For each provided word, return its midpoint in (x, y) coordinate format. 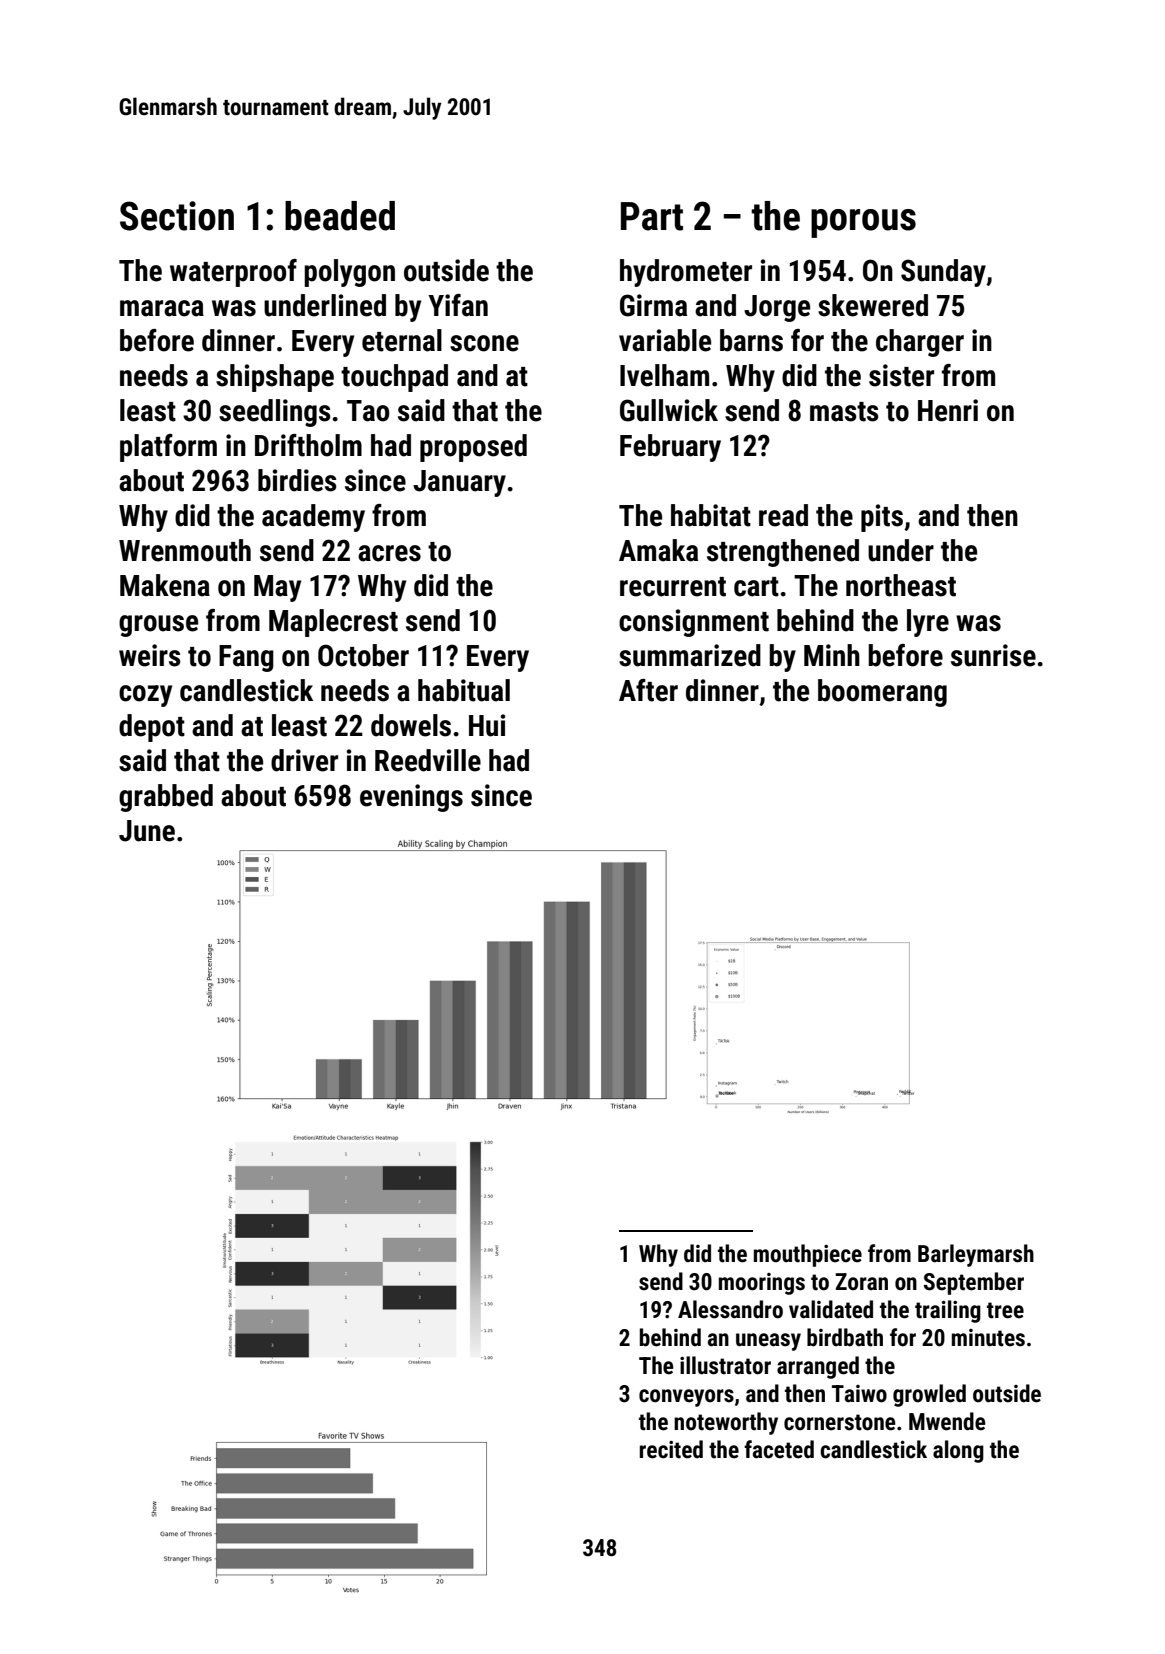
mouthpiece (808, 1255)
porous (863, 223)
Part (652, 216)
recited (671, 1449)
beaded (340, 216)
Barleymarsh (976, 1255)
